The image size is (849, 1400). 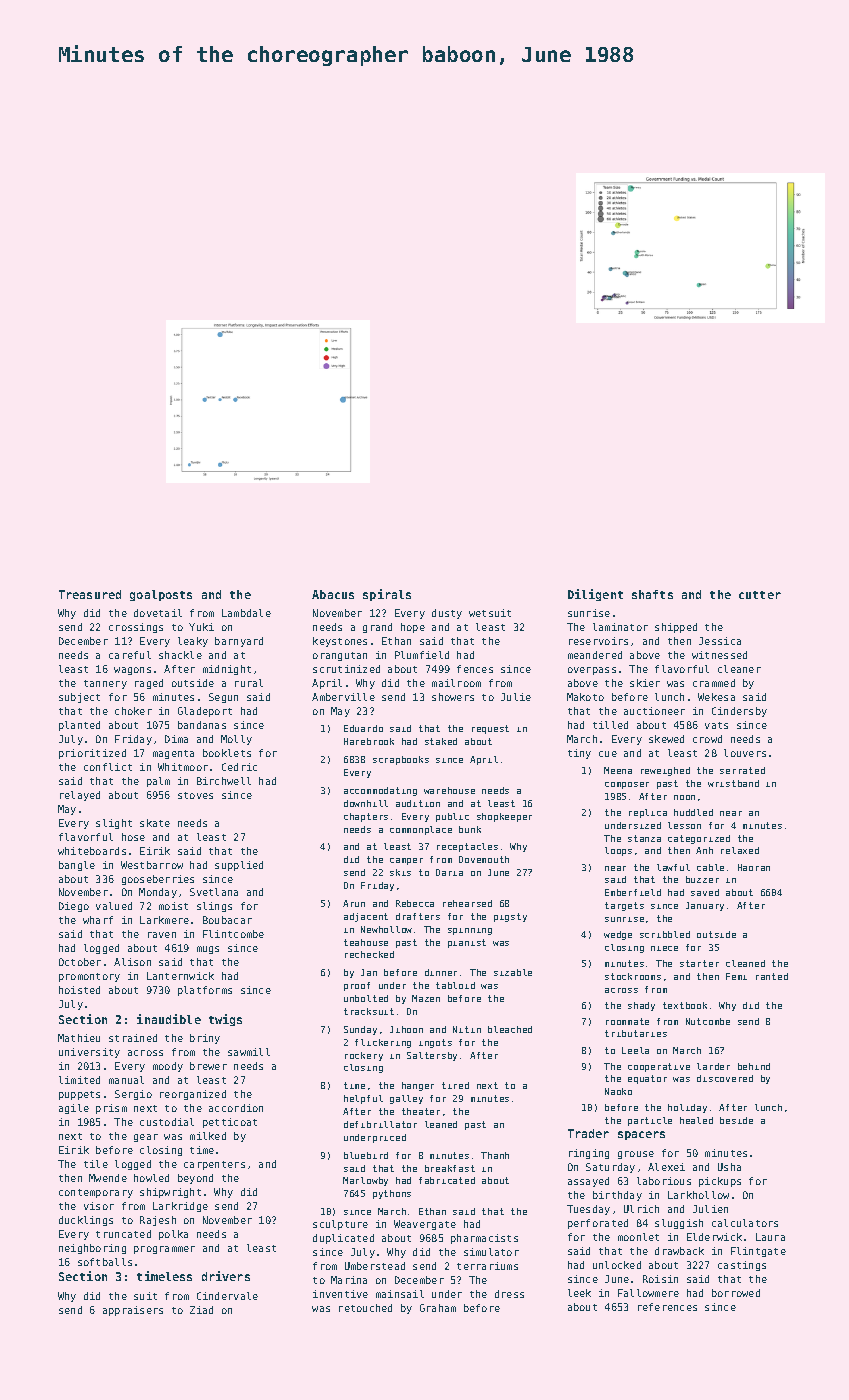 What do you see at coordinates (227, 920) in the screenshot?
I see `Boubacar` at bounding box center [227, 920].
